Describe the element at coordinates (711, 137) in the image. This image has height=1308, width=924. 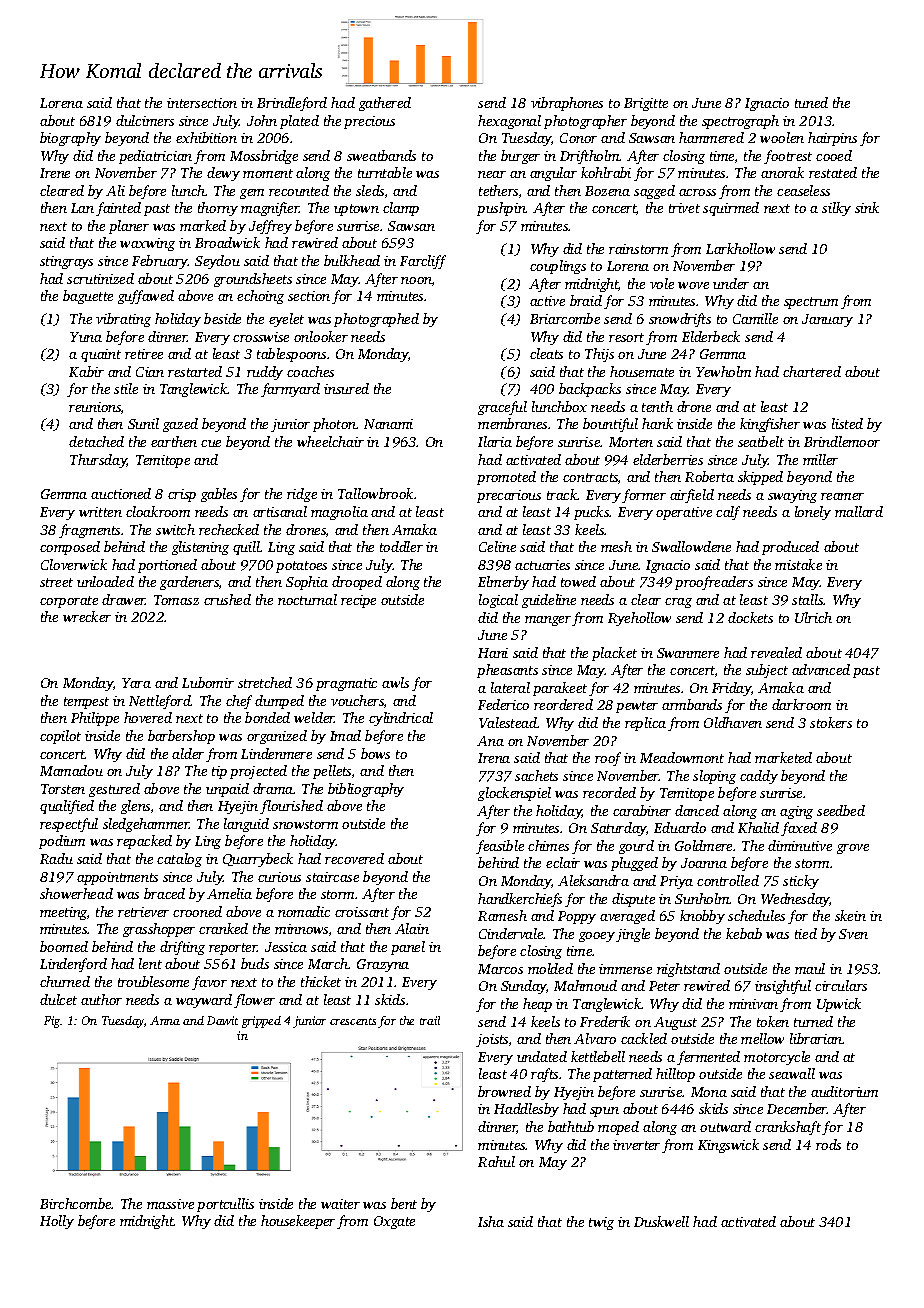
I see `hammered` at that location.
